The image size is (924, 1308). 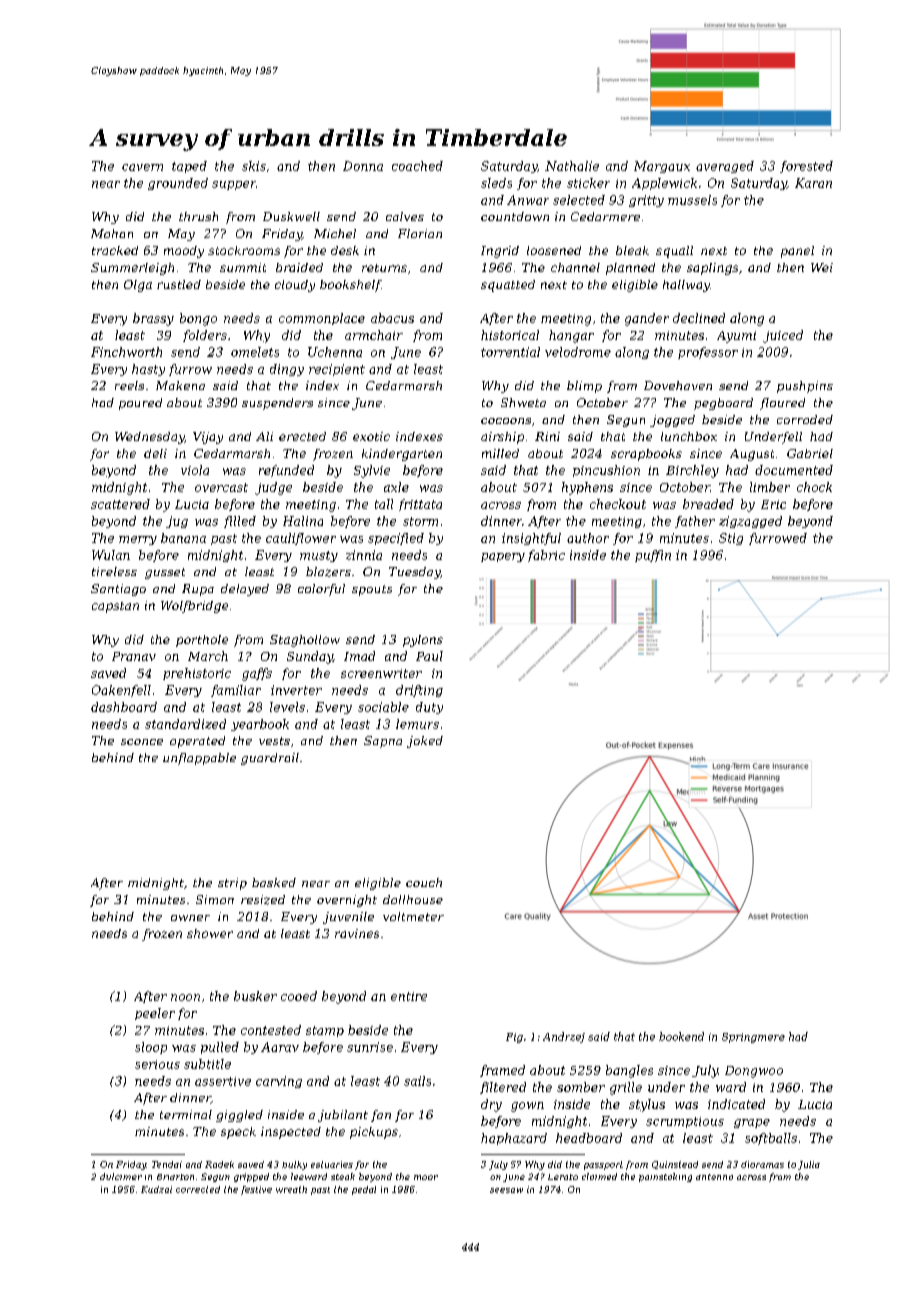 What do you see at coordinates (653, 556) in the document?
I see `puffin` at bounding box center [653, 556].
